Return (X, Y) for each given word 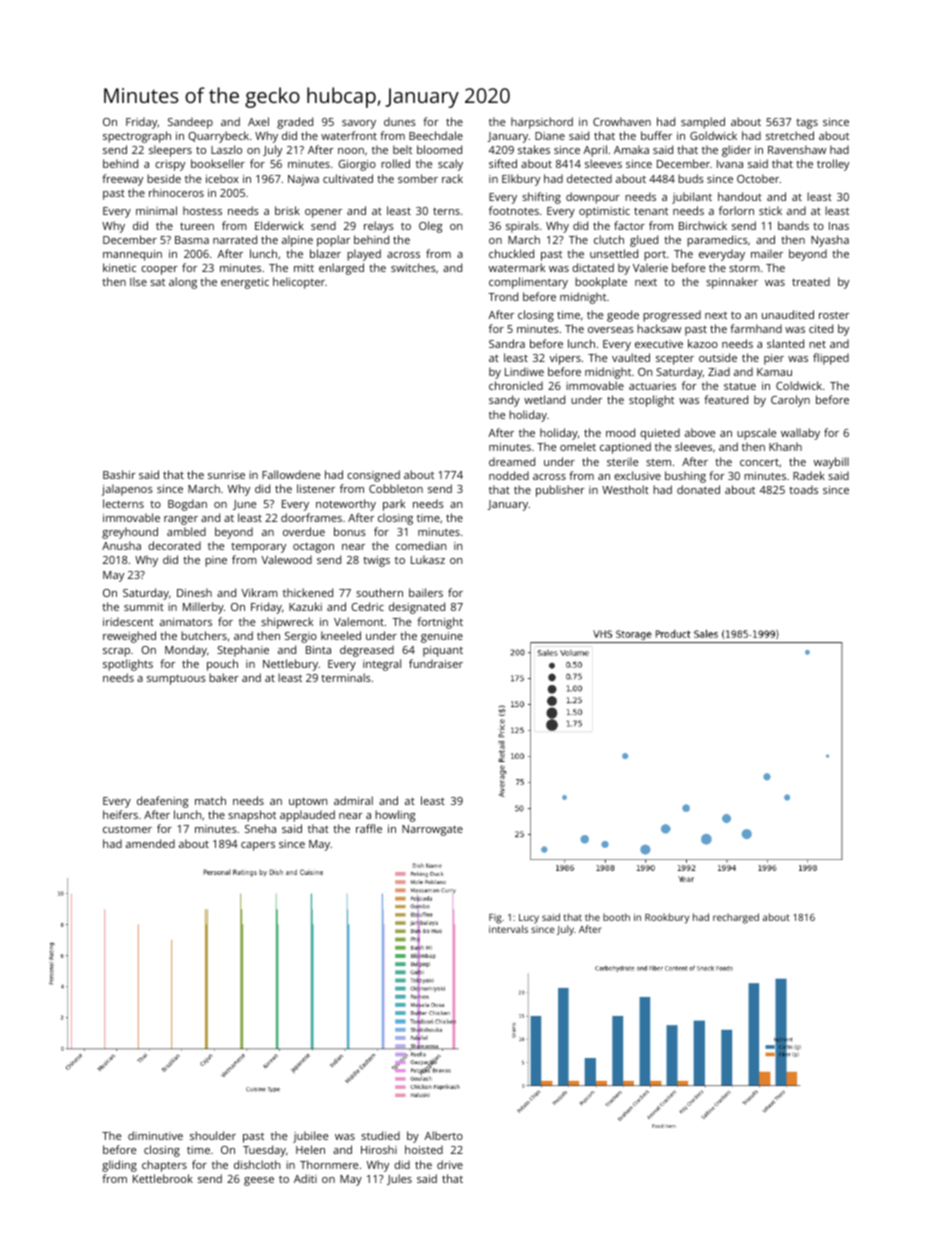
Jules (399, 1179)
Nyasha (830, 241)
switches (413, 267)
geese (259, 1181)
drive (450, 1164)
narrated (235, 239)
